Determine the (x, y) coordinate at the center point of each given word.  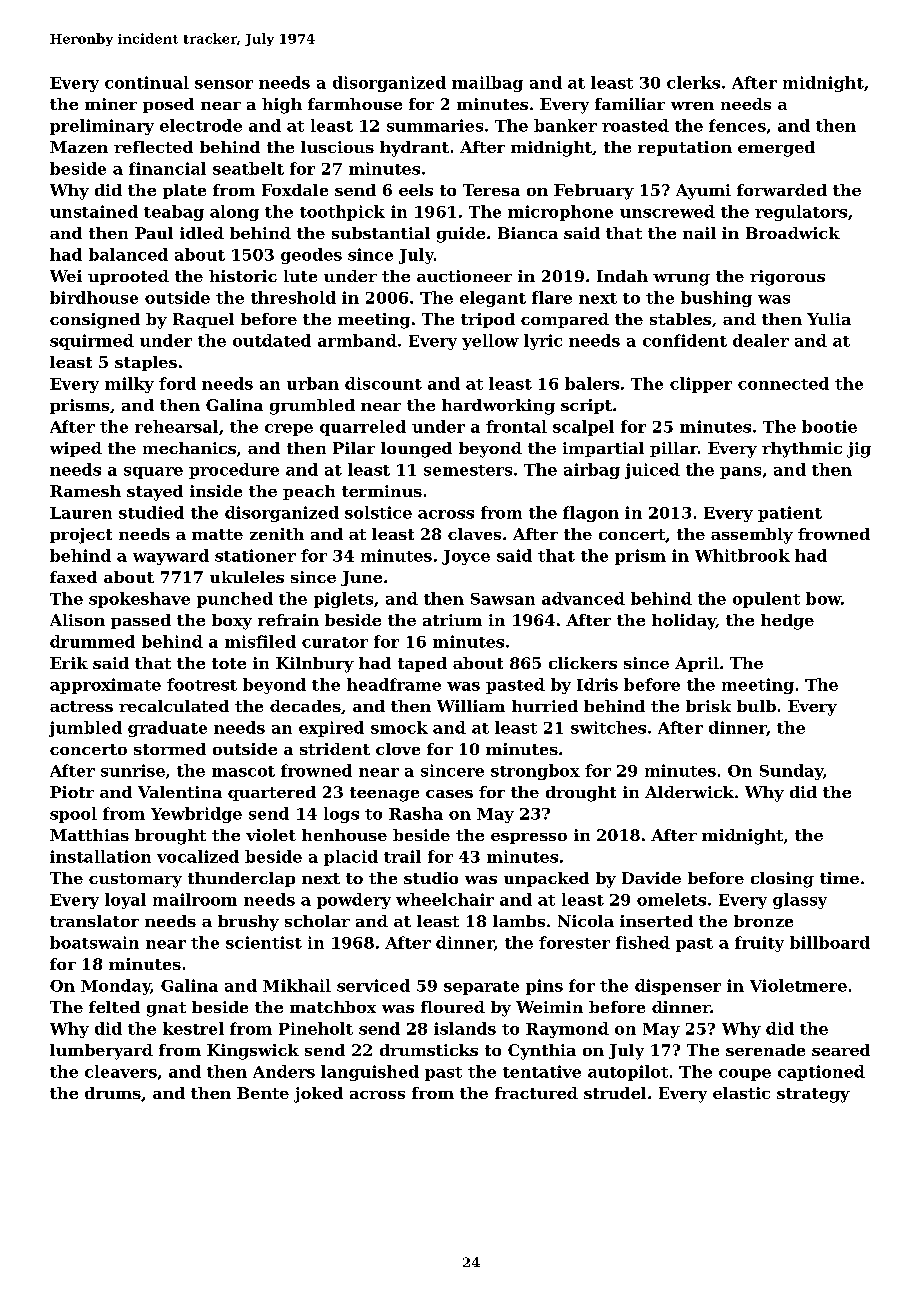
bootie (829, 426)
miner (111, 104)
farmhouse (355, 104)
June (361, 578)
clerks (693, 82)
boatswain (94, 942)
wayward (171, 557)
